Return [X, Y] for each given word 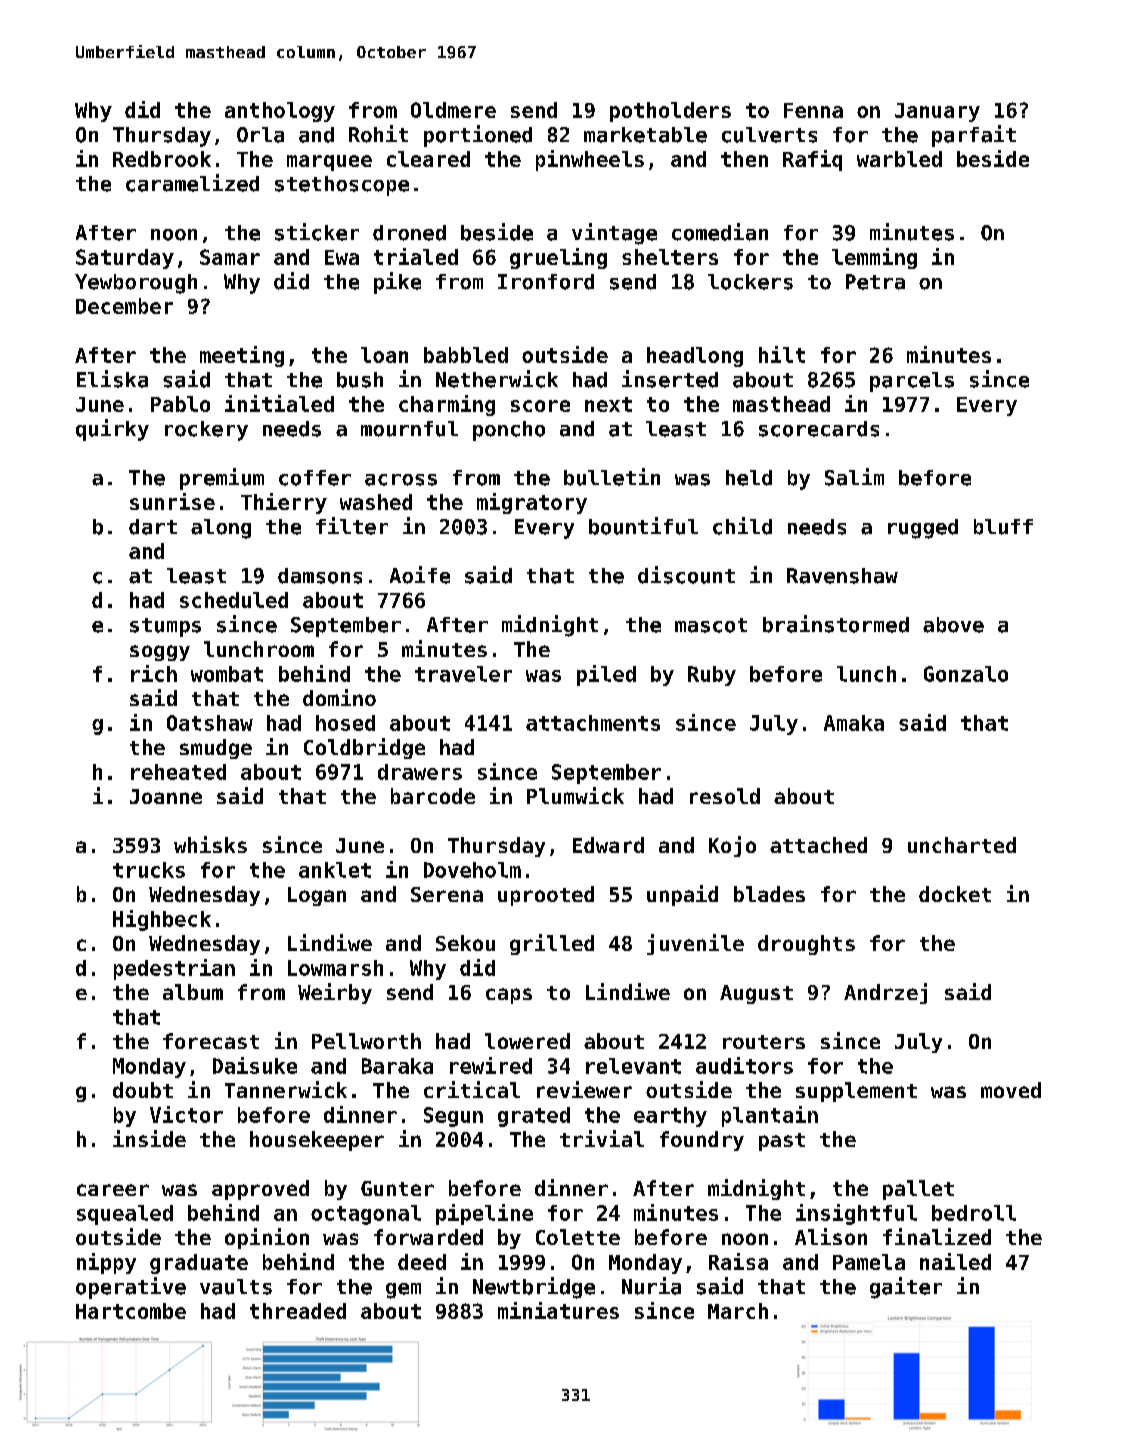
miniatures [558, 1310]
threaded [298, 1311]
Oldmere [453, 110]
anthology [280, 112]
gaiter [906, 1288]
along [221, 529]
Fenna [813, 110]
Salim [854, 477]
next [608, 404]
